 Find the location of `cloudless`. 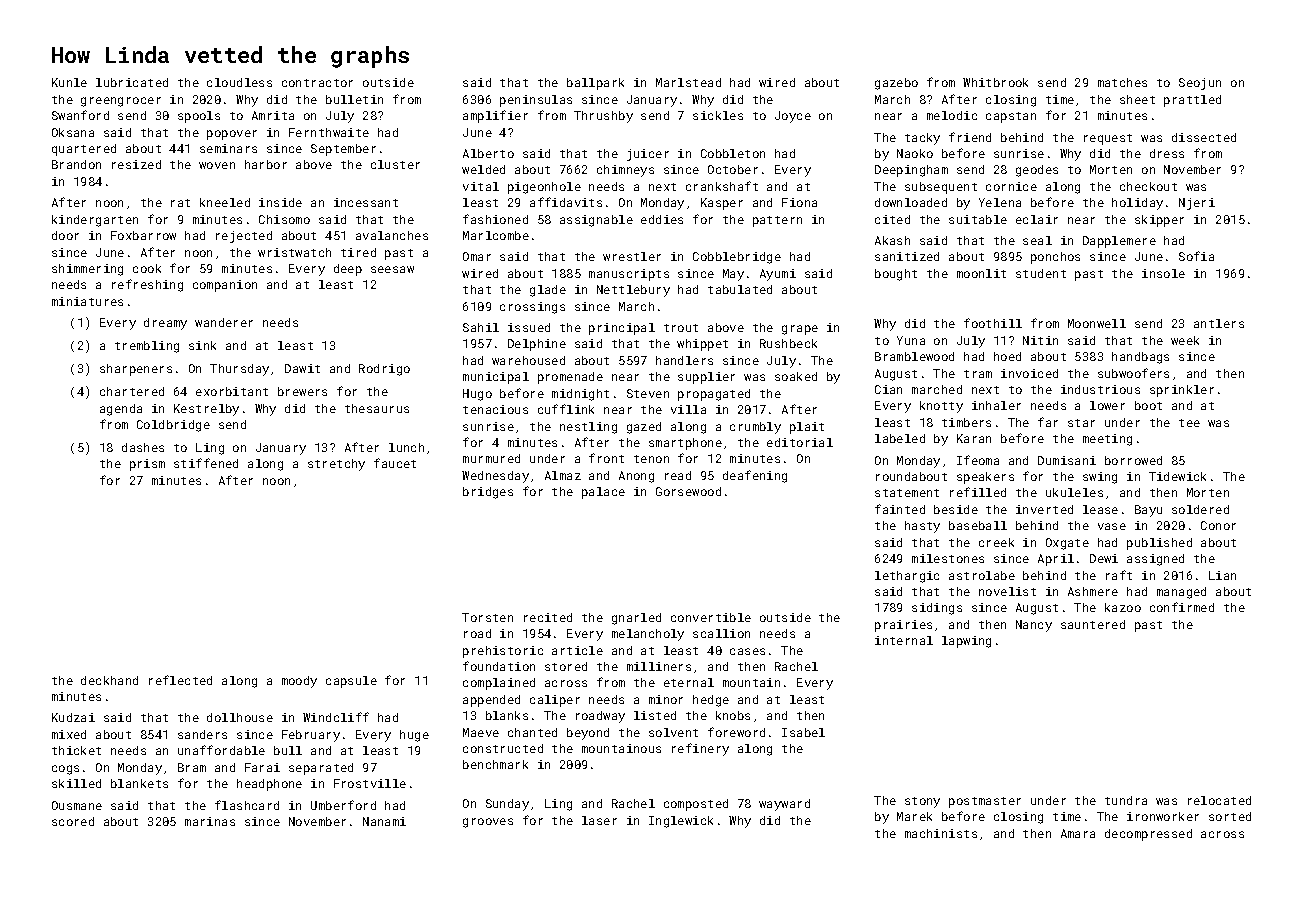

cloudless is located at coordinates (239, 82).
